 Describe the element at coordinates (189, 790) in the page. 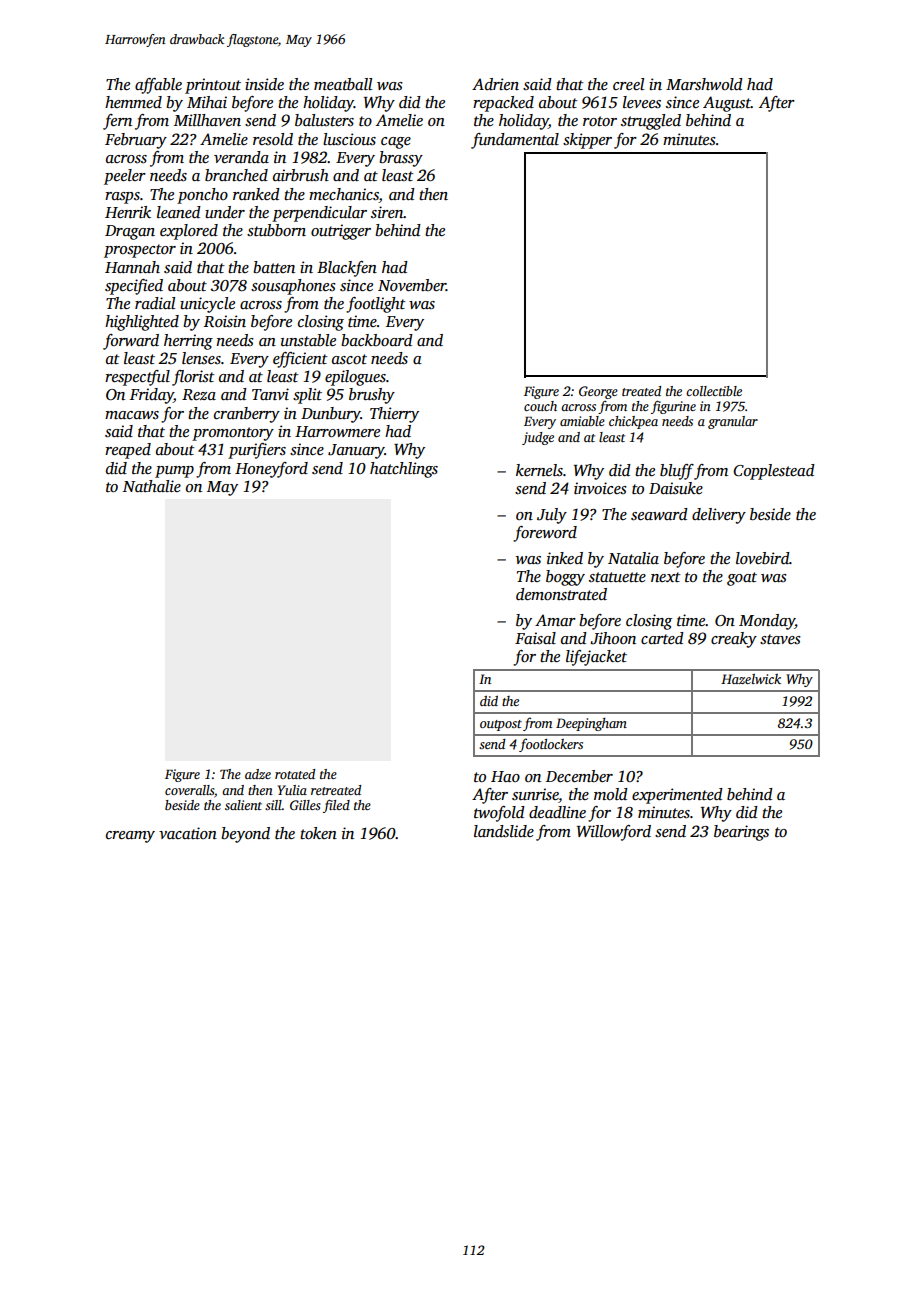

I see `coveralls` at that location.
